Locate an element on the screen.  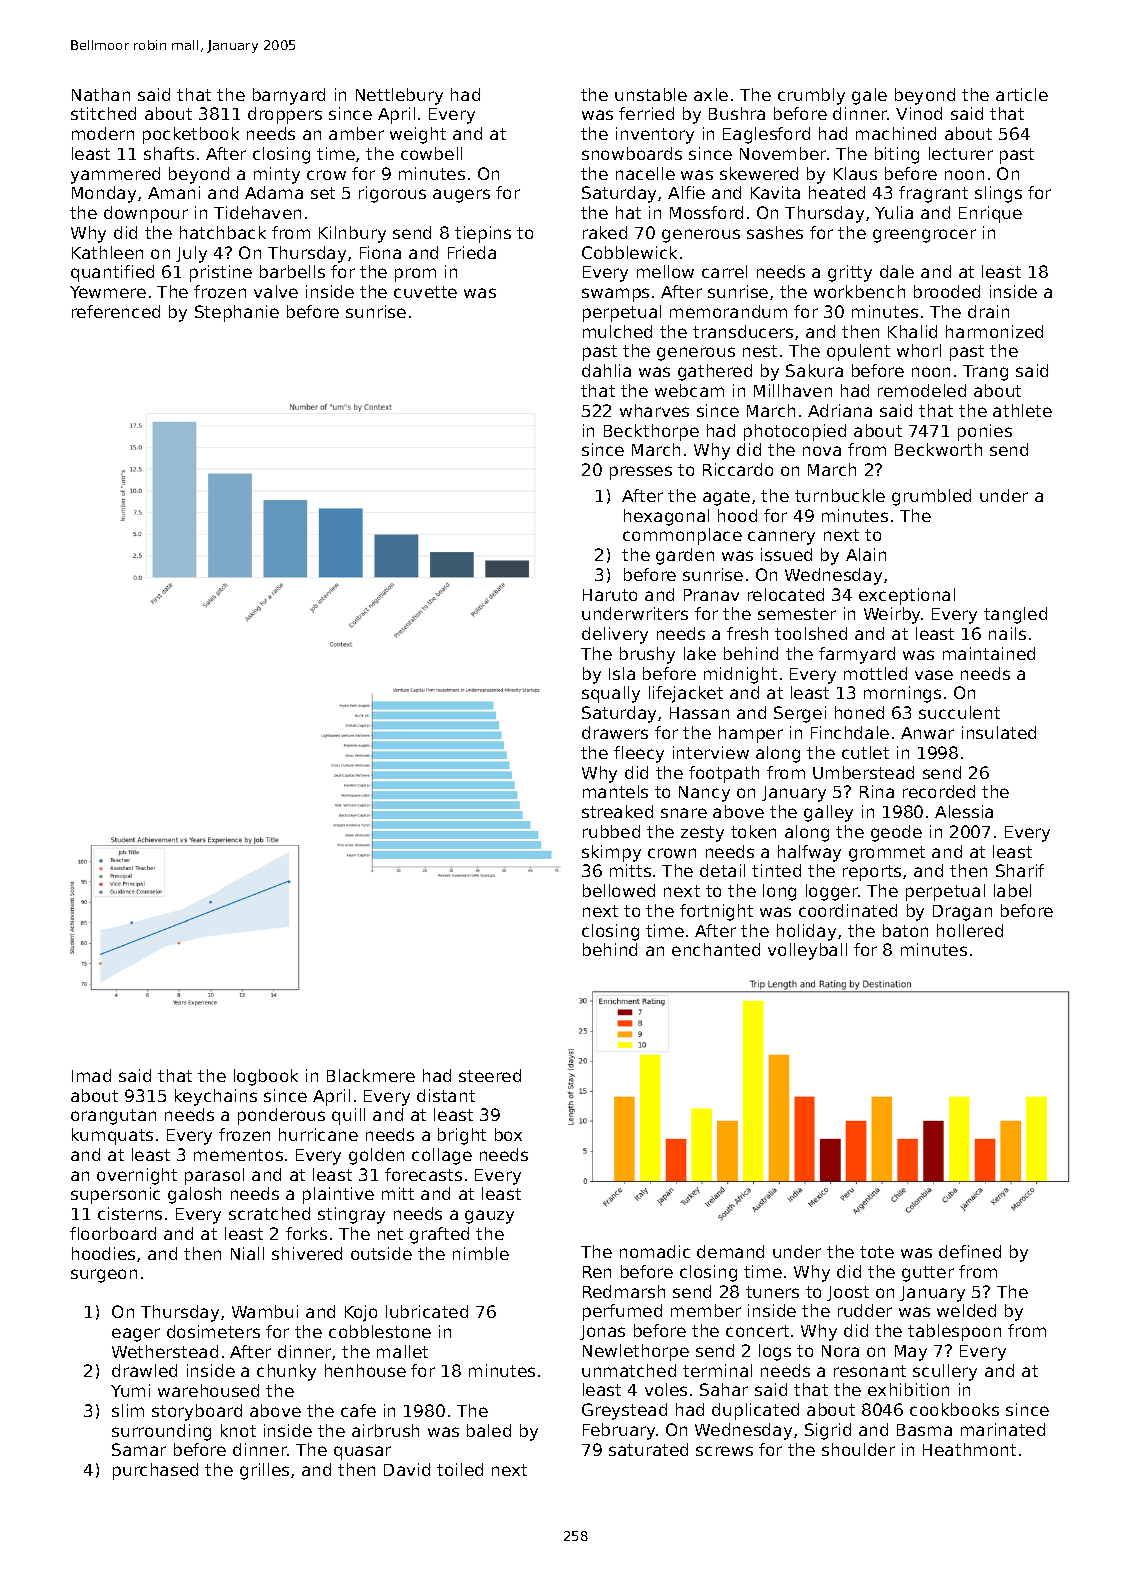
Heathmont is located at coordinates (969, 1449).
